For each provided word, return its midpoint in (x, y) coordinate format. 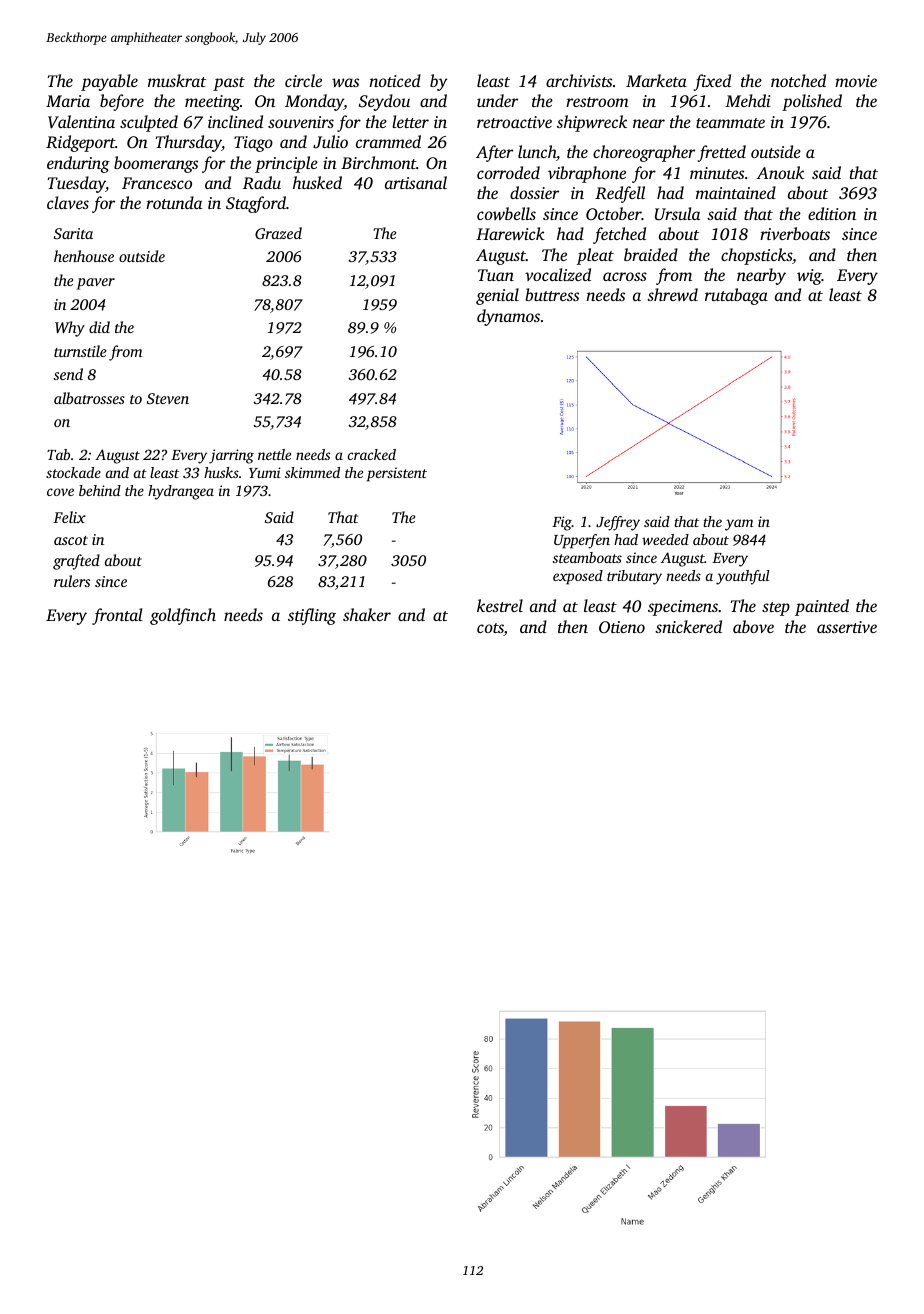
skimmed (312, 472)
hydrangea (181, 492)
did (99, 327)
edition (832, 213)
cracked (372, 454)
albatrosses (89, 398)
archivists (579, 80)
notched (798, 80)
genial (497, 296)
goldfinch (183, 616)
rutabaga (736, 296)
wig (809, 277)
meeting (212, 103)
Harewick (510, 233)
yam (739, 525)
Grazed (278, 233)
